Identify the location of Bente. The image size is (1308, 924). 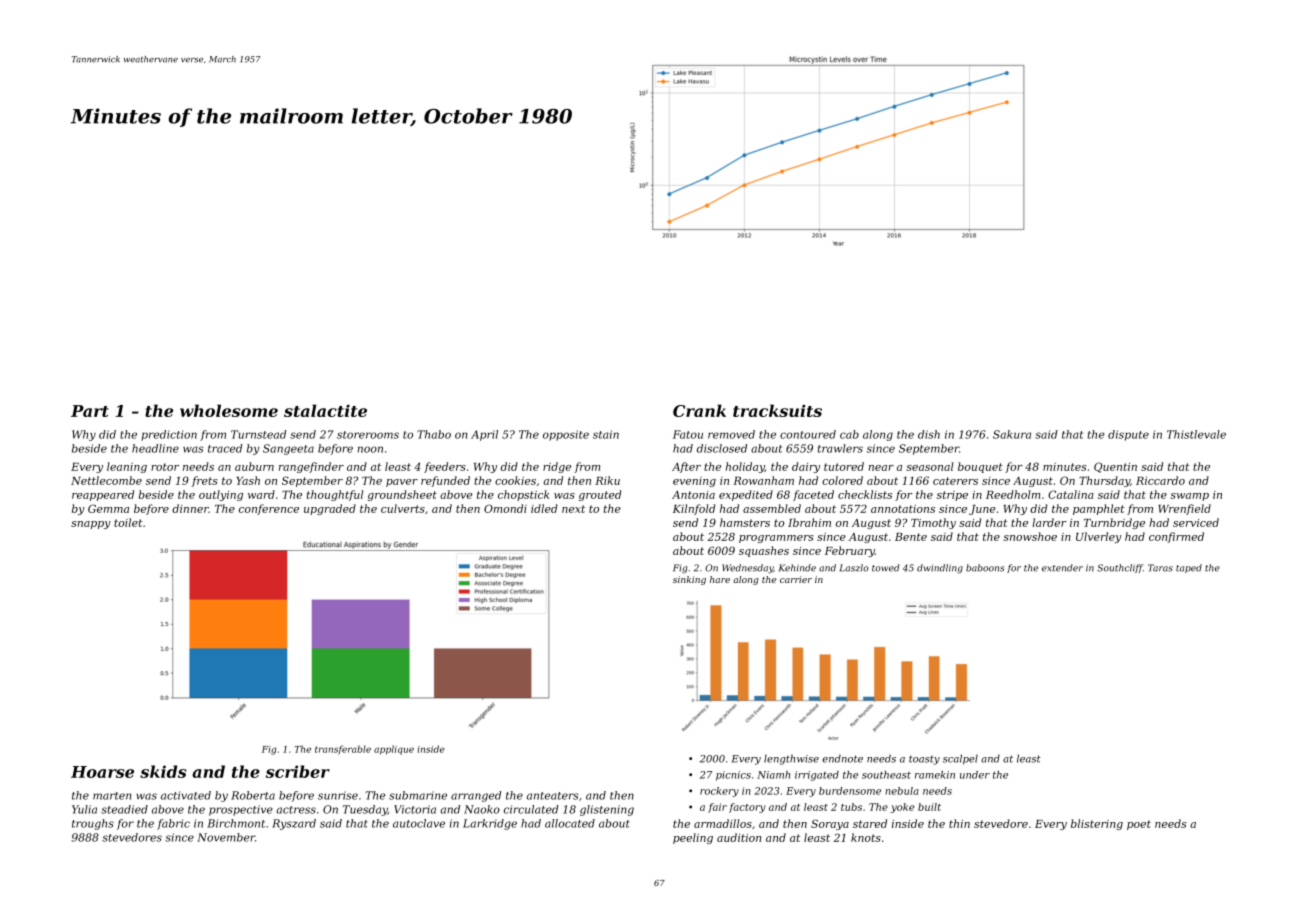
(911, 537).
